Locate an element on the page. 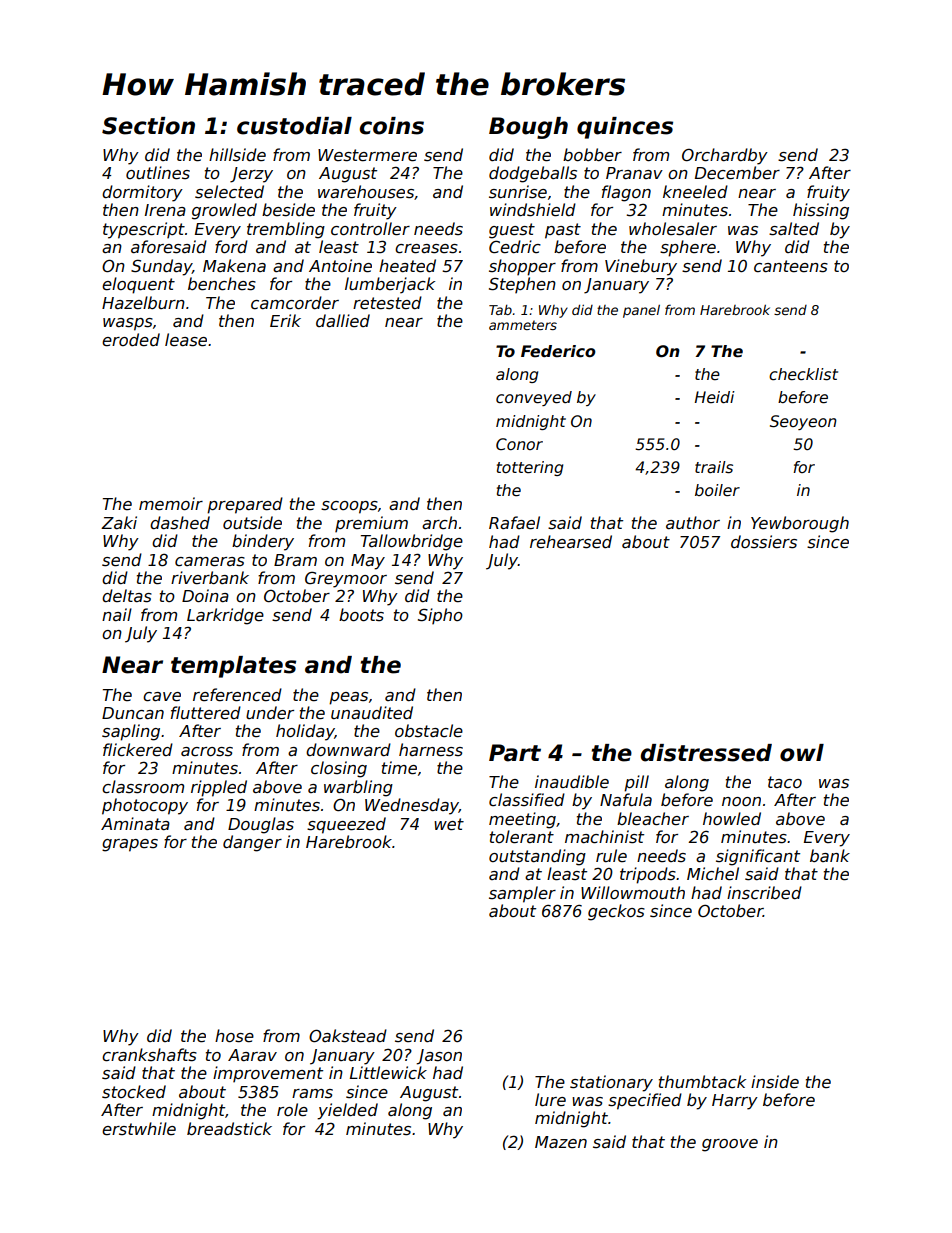  hissing is located at coordinates (821, 211).
